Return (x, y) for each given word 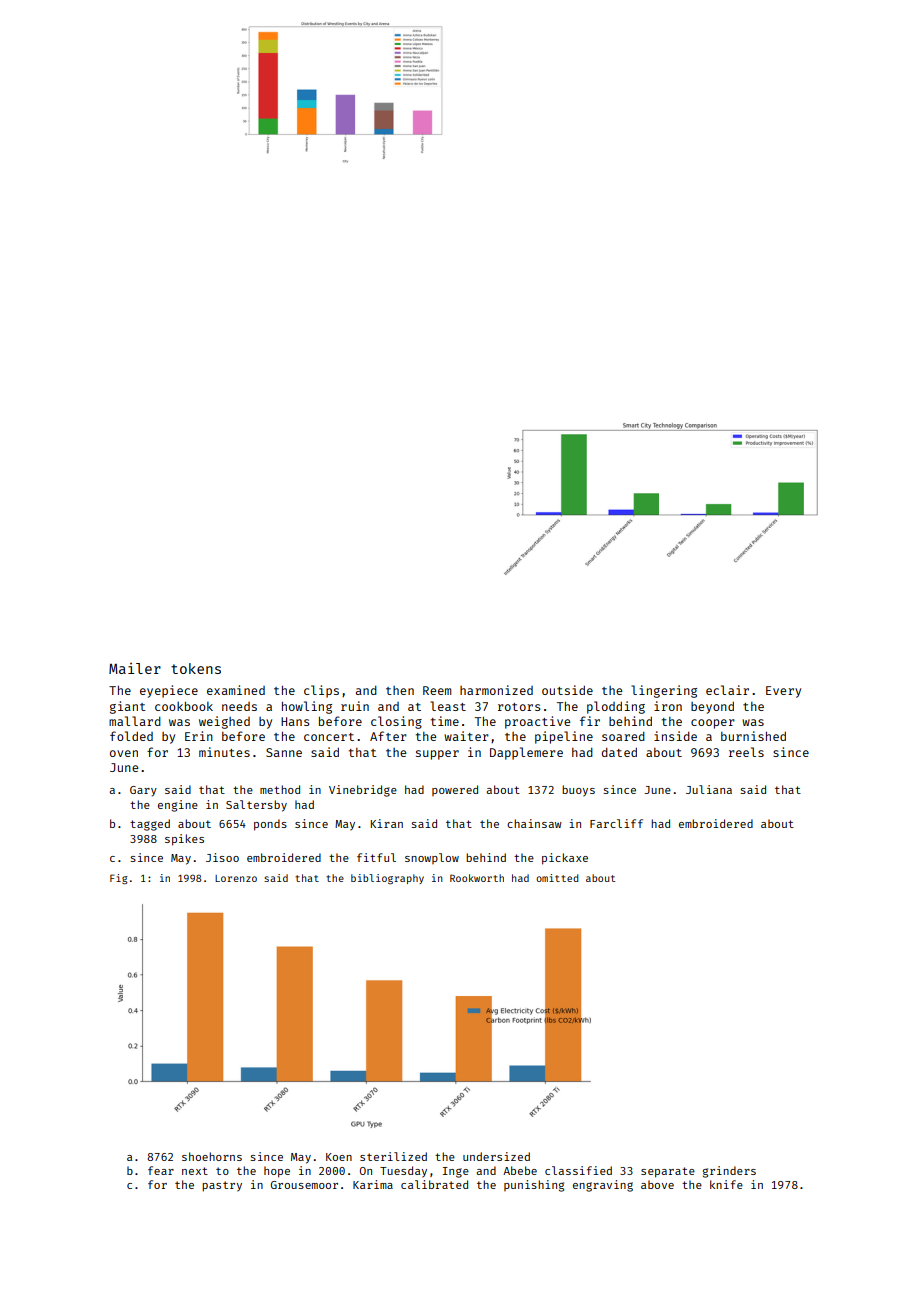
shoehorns (212, 1156)
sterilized (393, 1156)
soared (623, 736)
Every (783, 692)
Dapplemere (526, 753)
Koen (339, 1157)
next (195, 1171)
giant (128, 707)
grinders (729, 1172)
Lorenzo (236, 878)
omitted (557, 878)
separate (668, 1172)
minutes (224, 752)
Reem (437, 690)
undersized (496, 1156)
